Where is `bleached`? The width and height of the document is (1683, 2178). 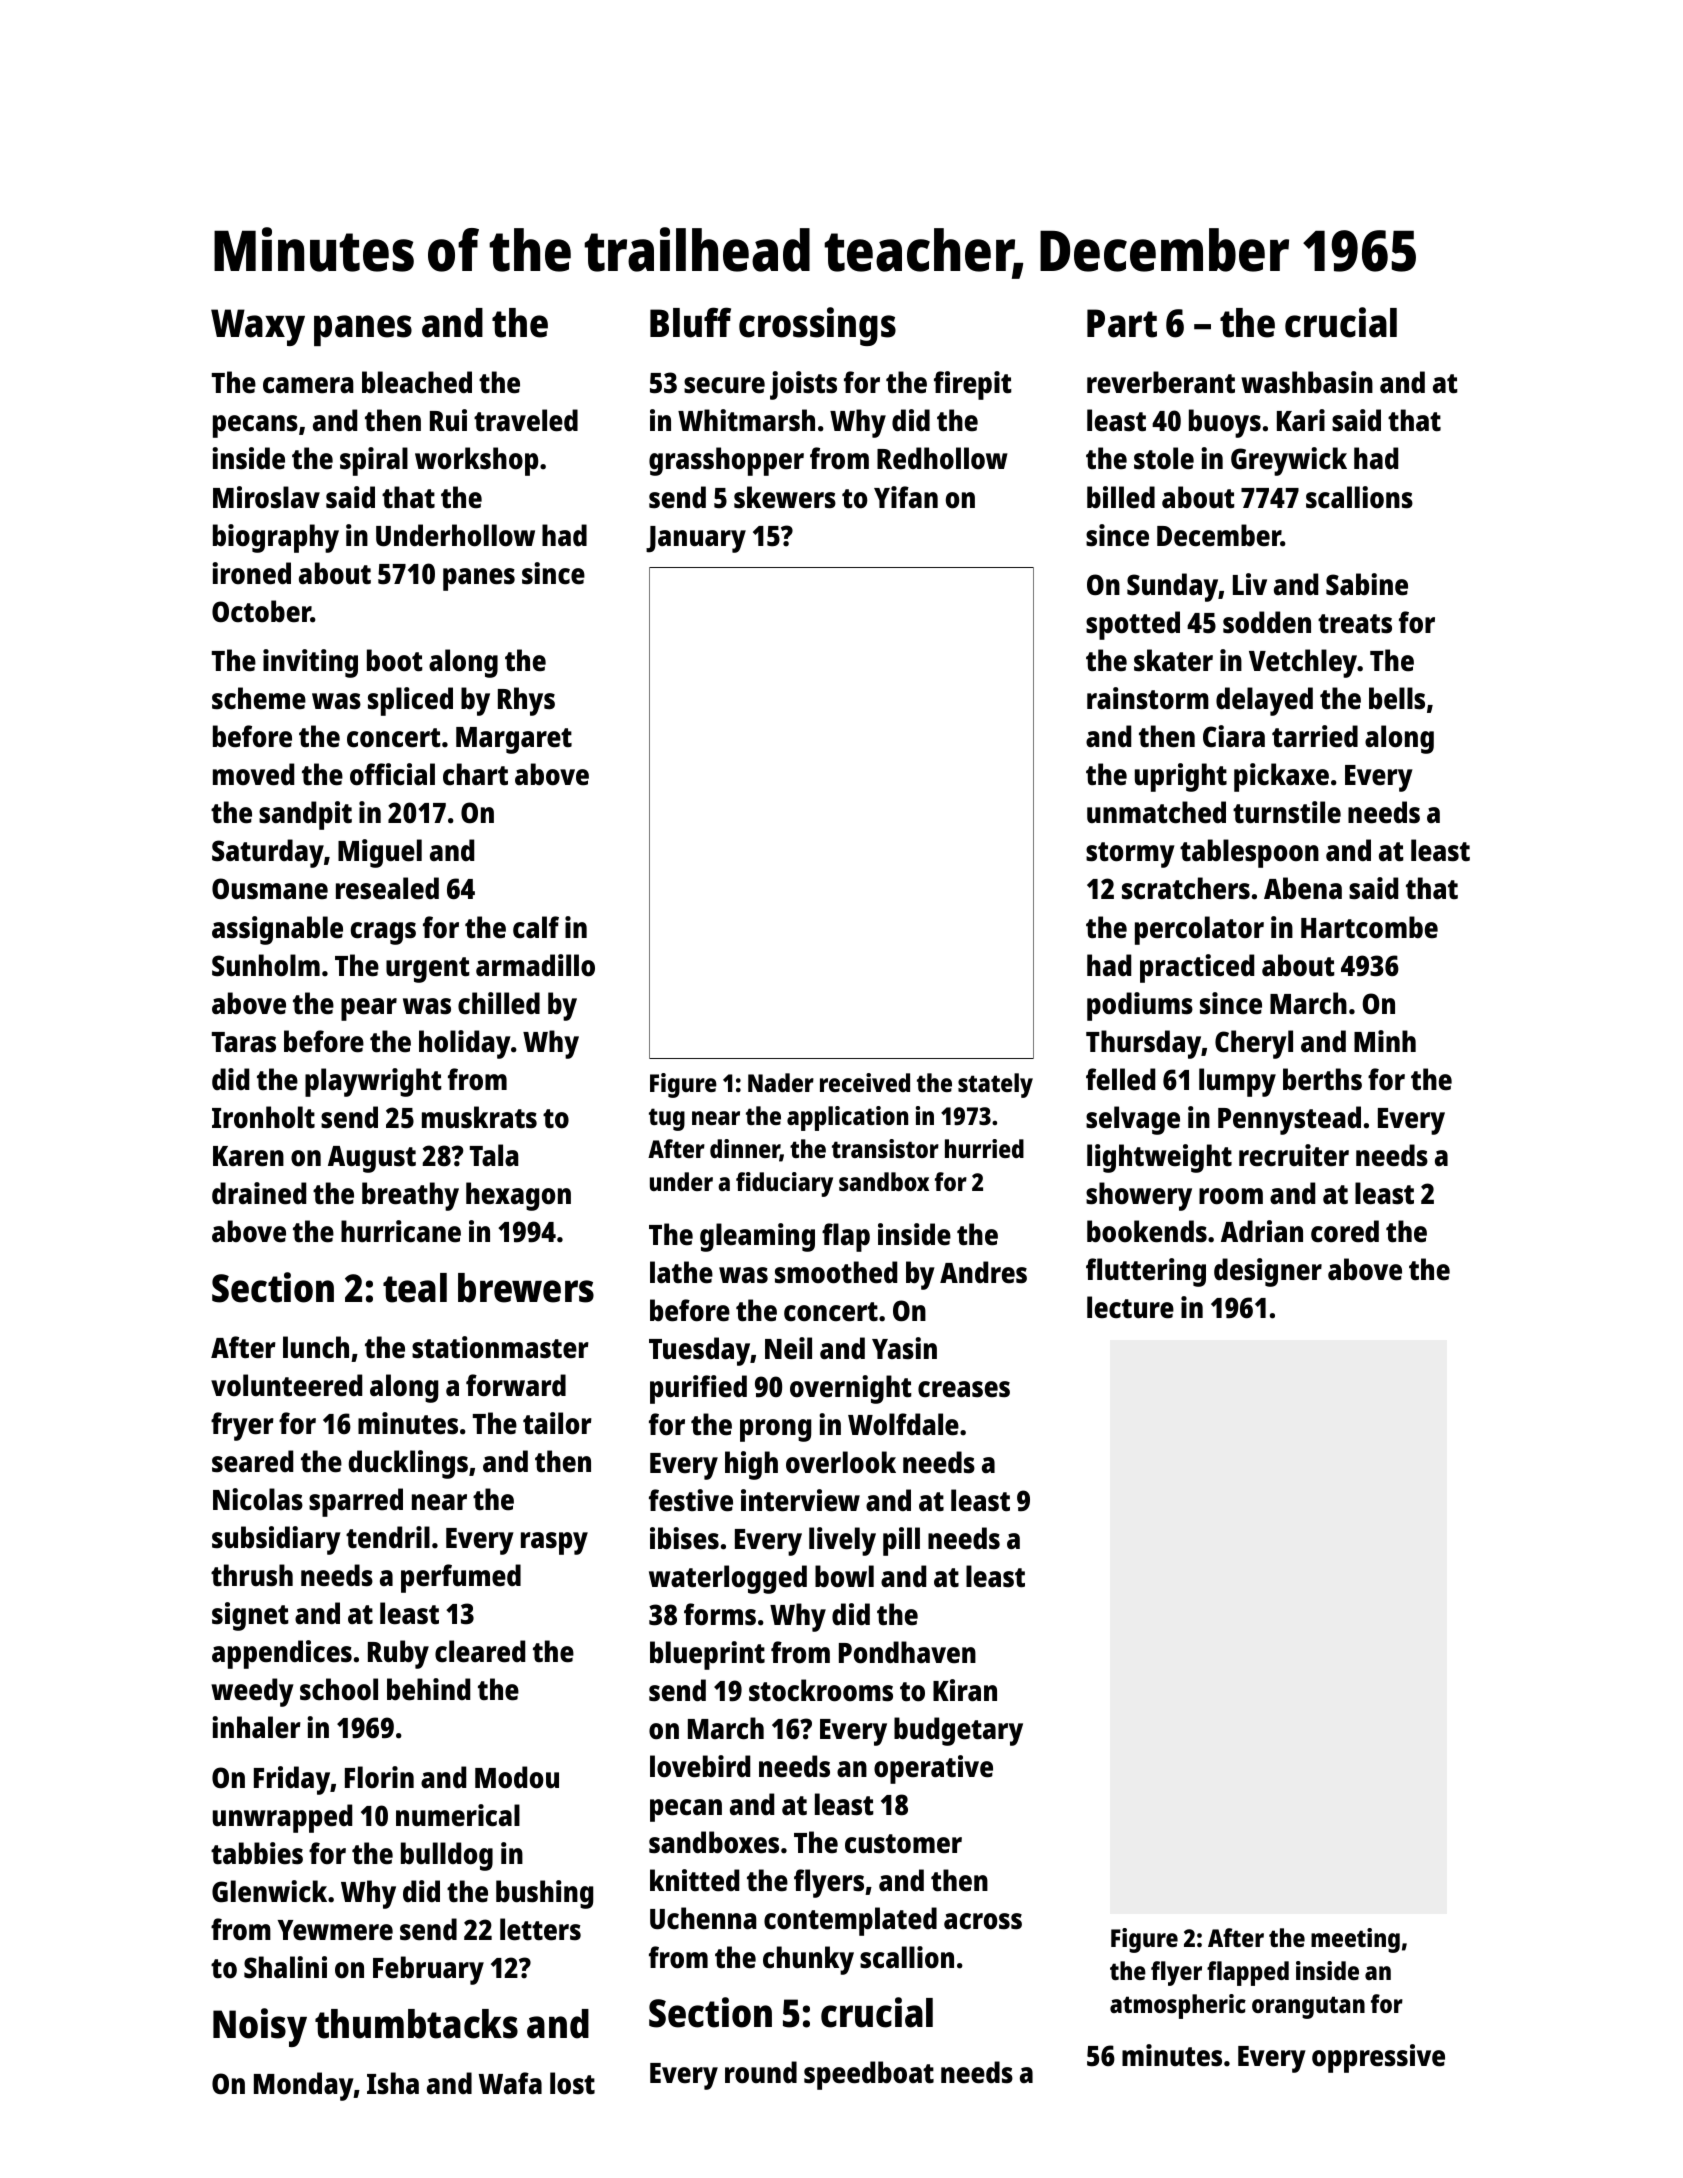
bleached is located at coordinates (417, 382).
